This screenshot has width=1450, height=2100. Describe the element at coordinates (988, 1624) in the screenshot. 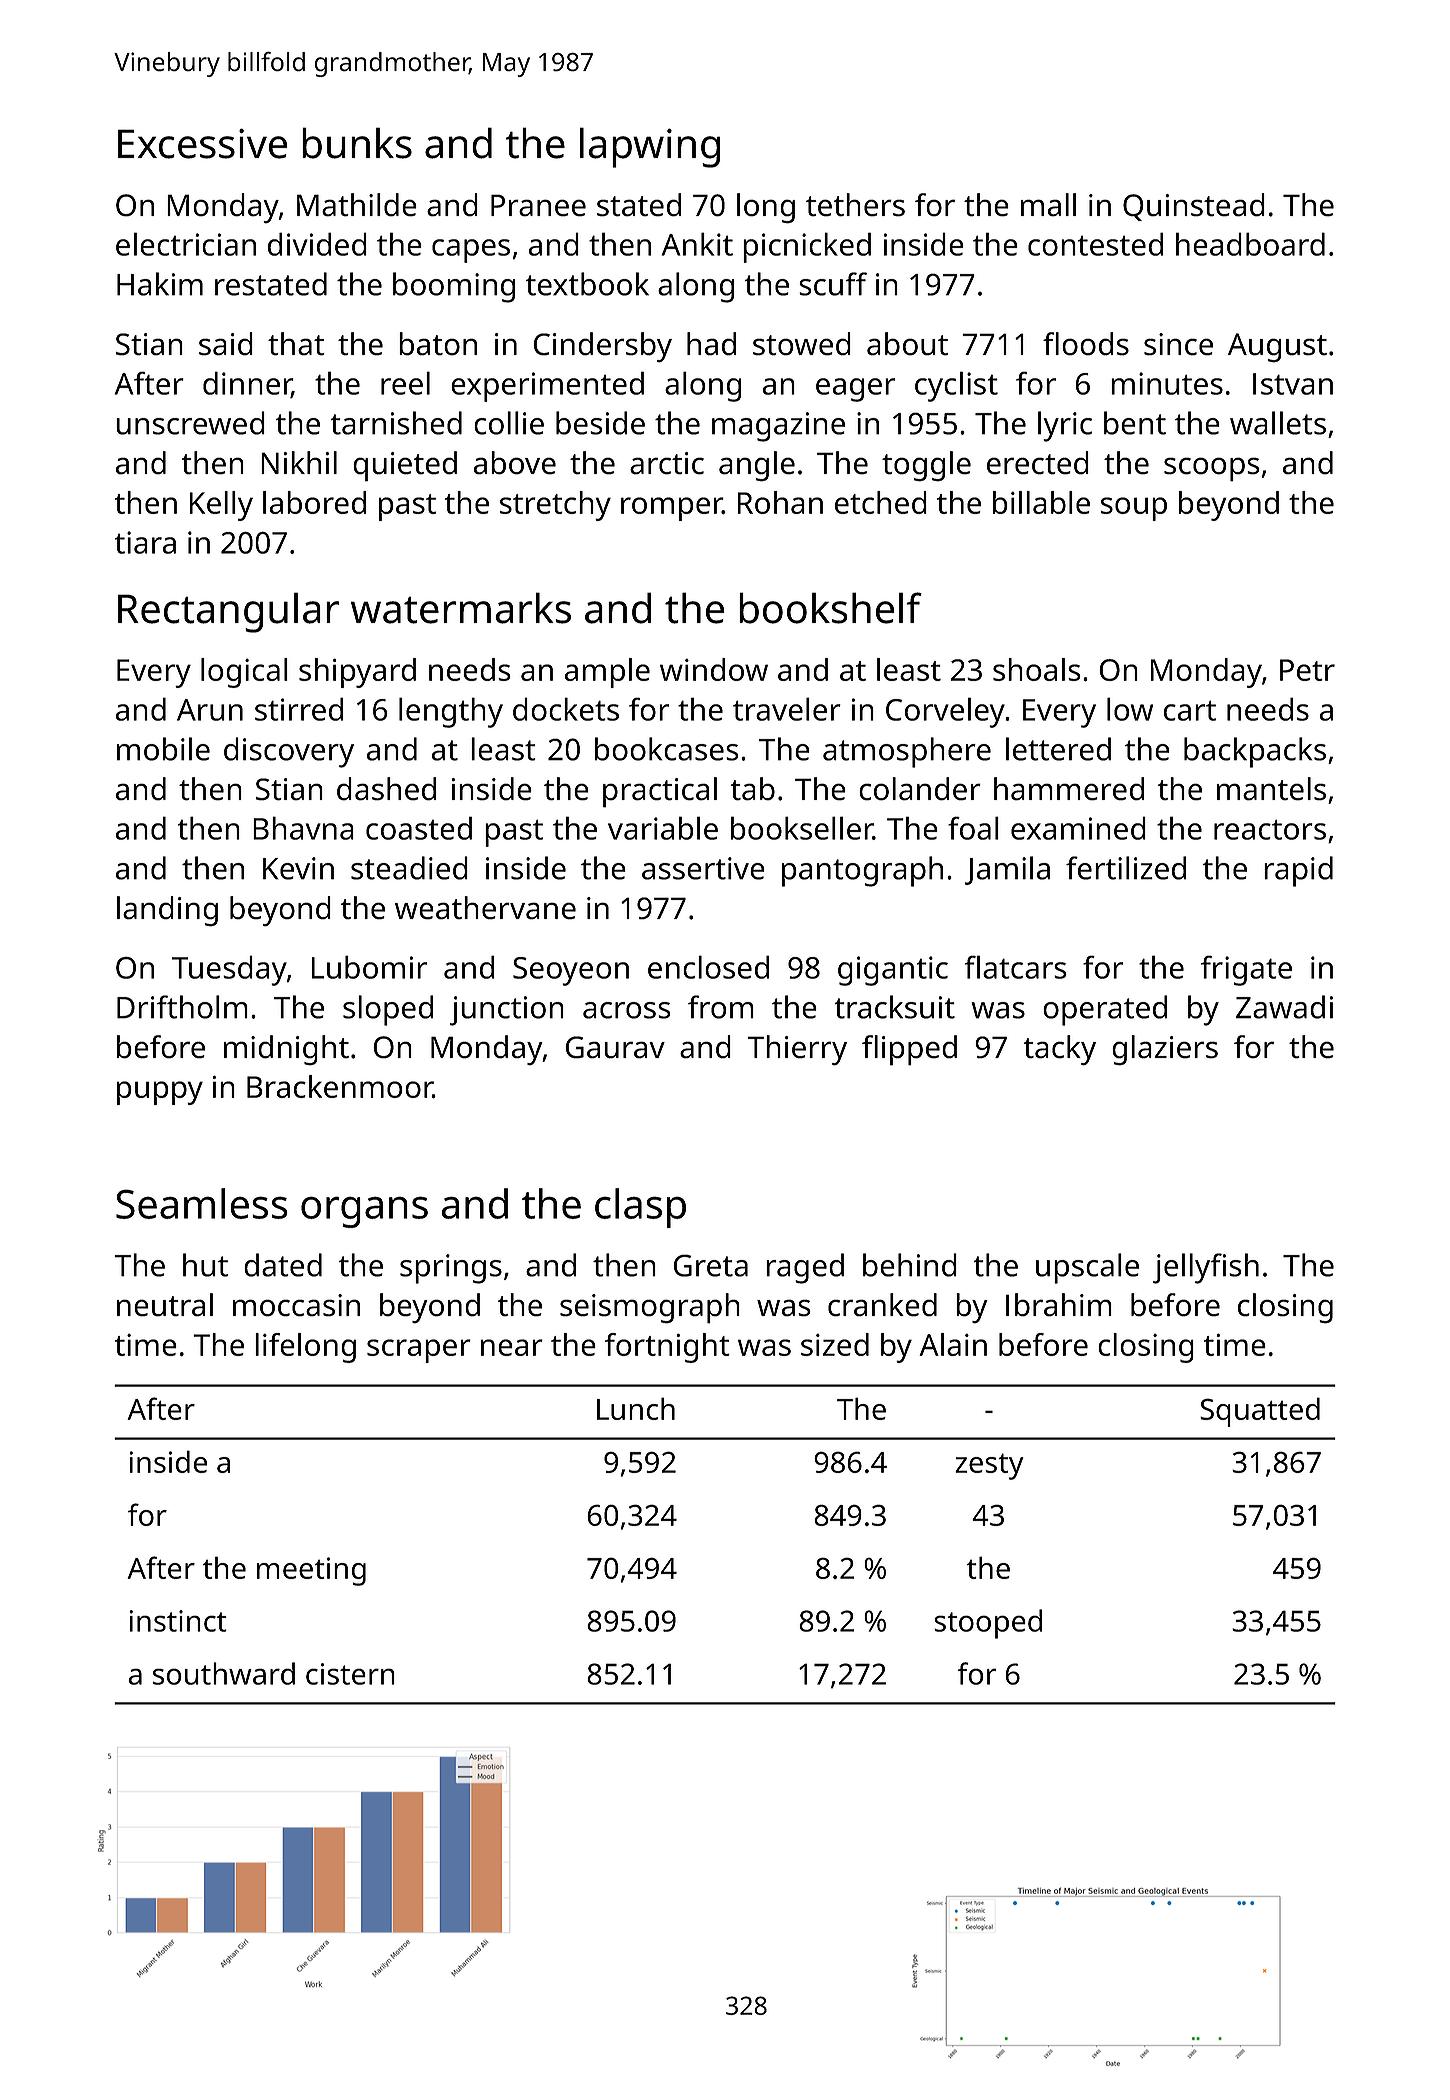

I see `stooped` at that location.
